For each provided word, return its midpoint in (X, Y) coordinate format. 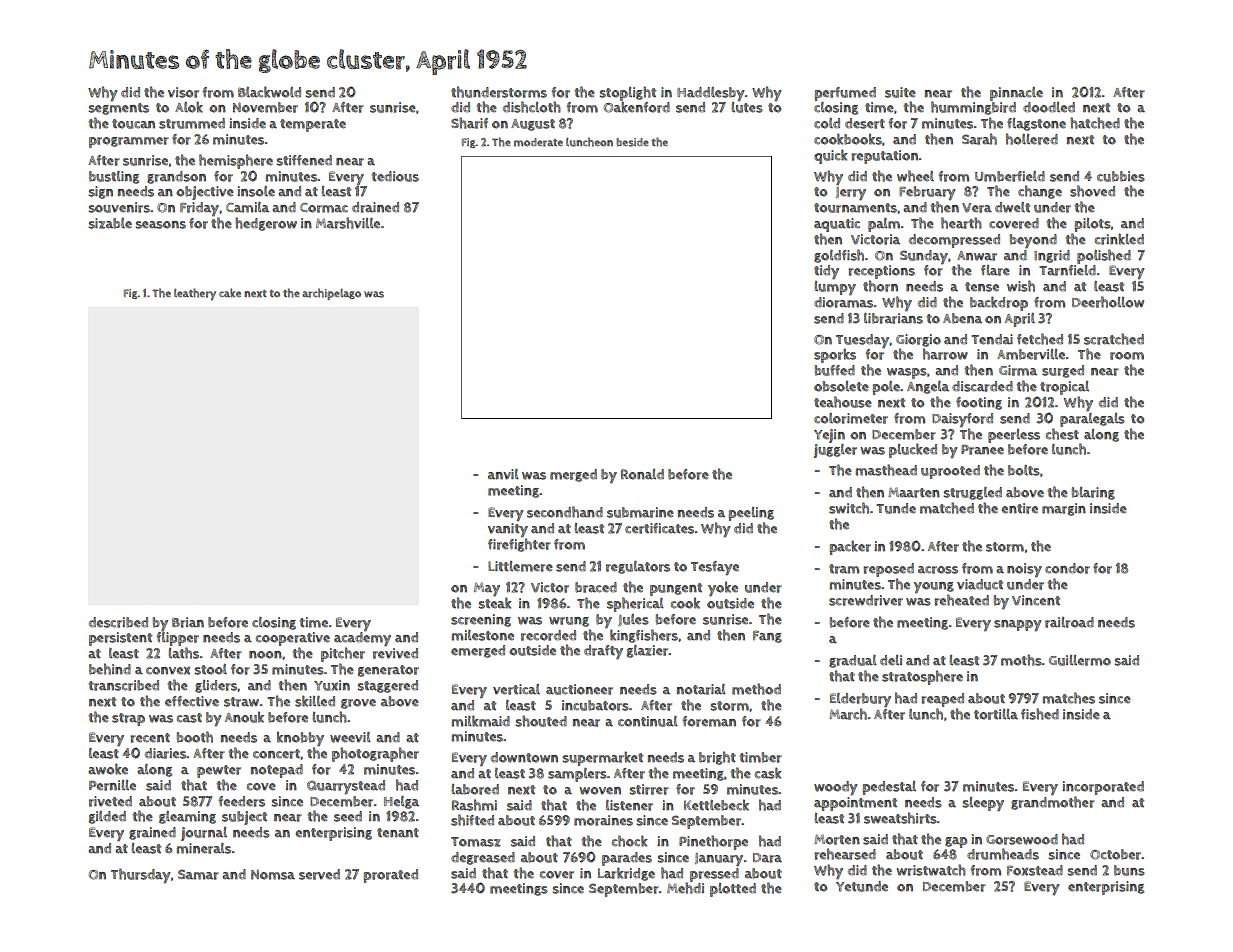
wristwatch (931, 870)
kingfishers (644, 636)
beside (632, 142)
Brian (188, 622)
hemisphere (236, 161)
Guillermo (1080, 660)
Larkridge (626, 874)
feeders (242, 801)
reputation (885, 157)
